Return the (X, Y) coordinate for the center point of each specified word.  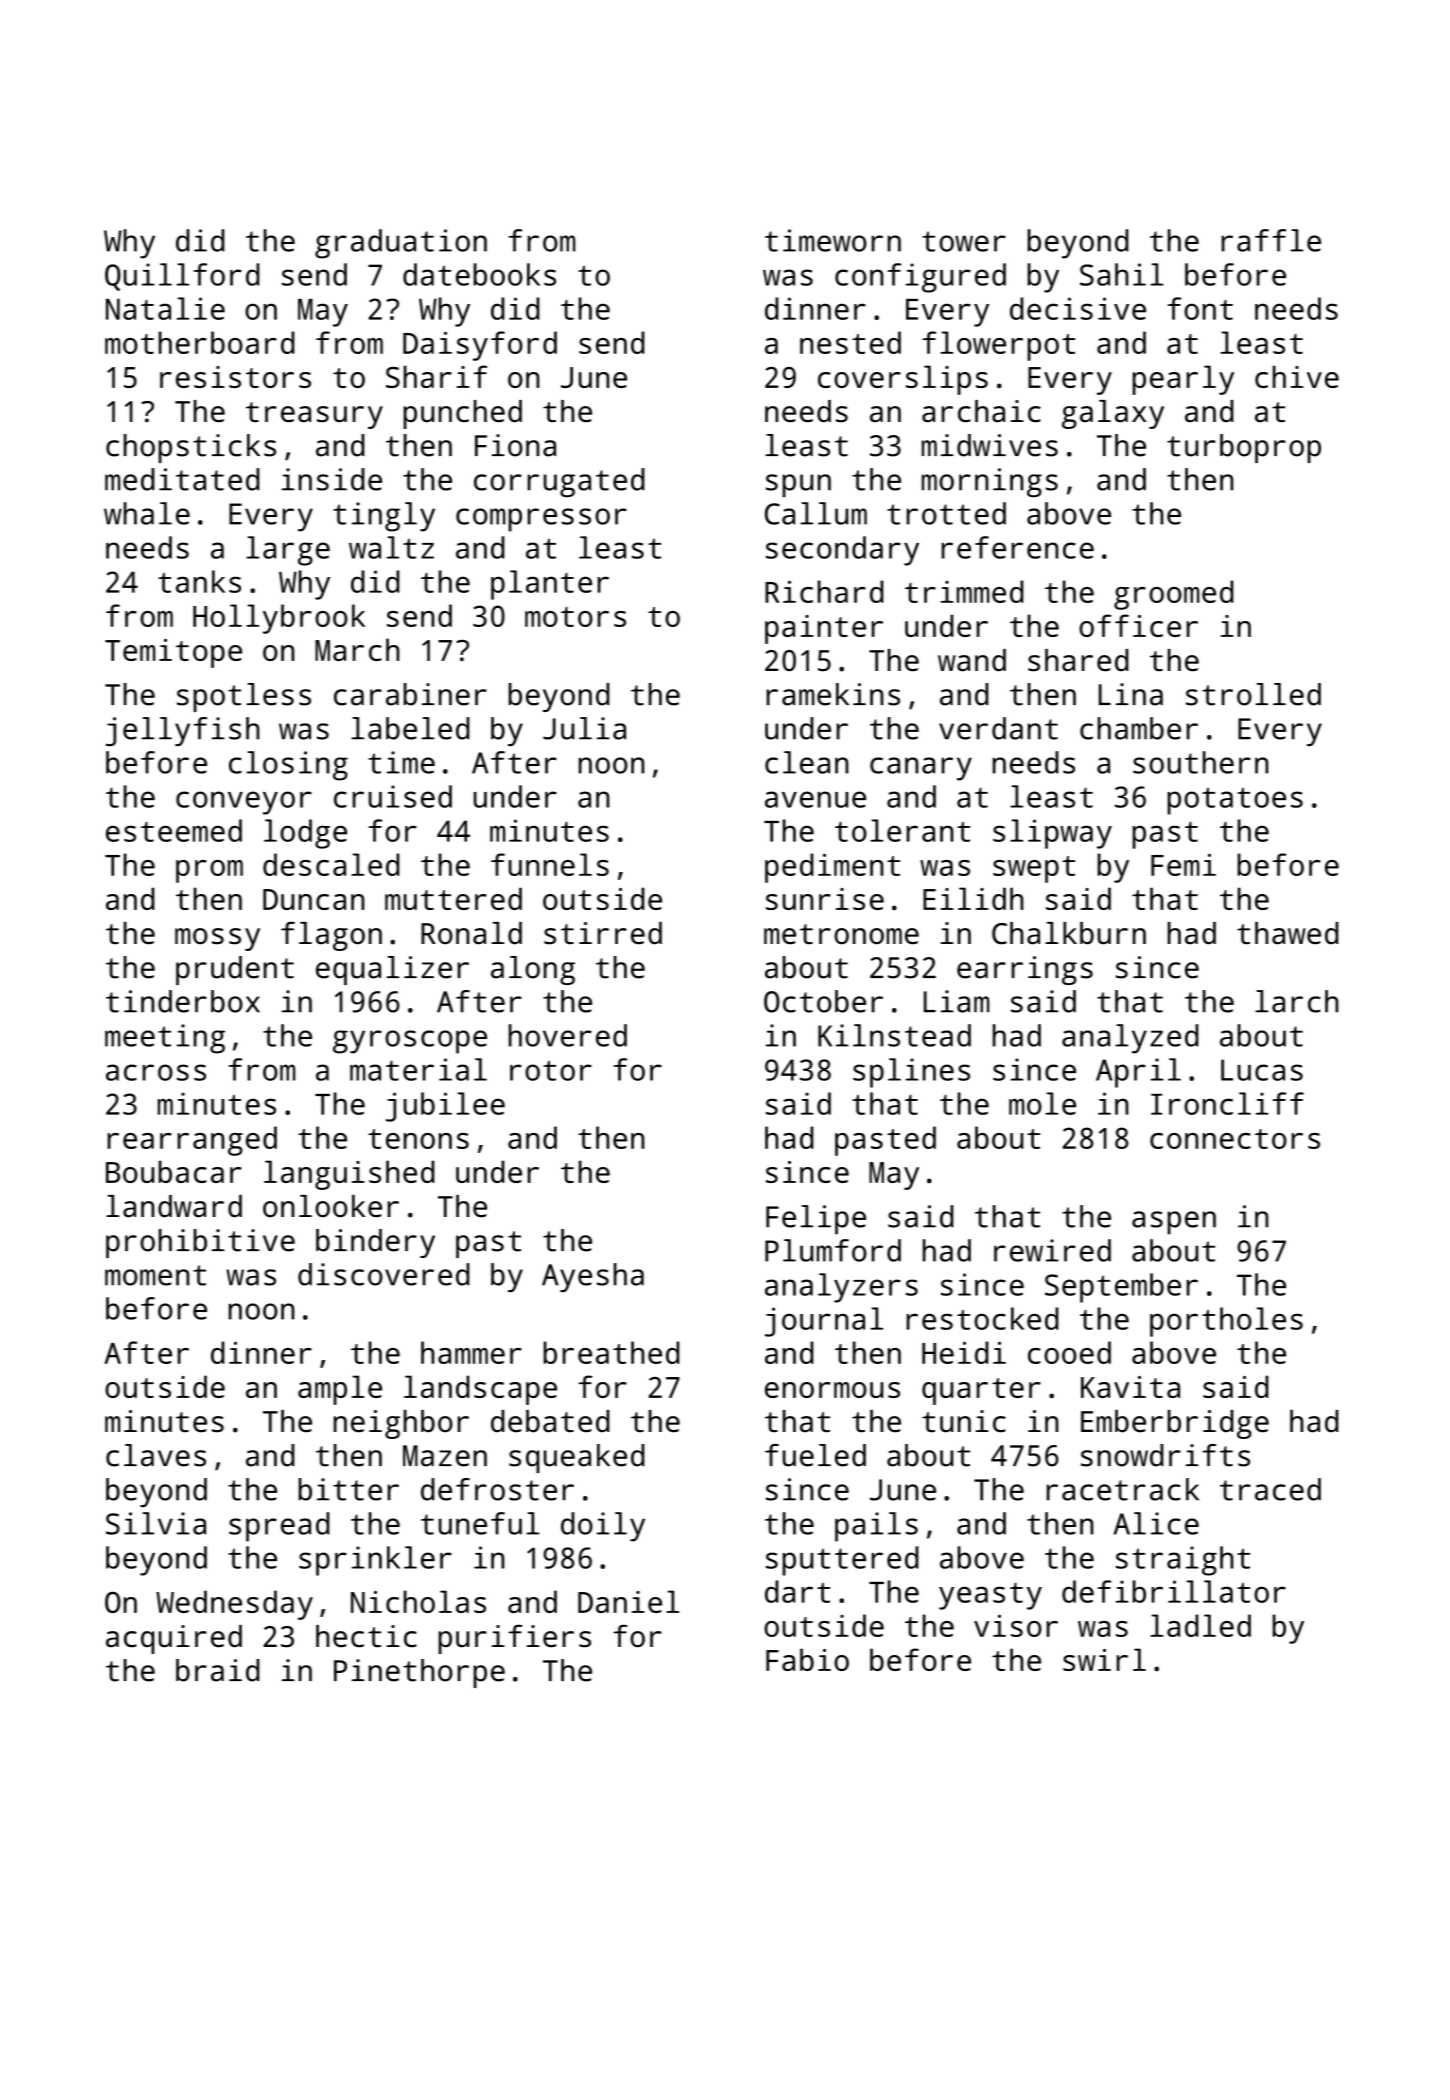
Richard (824, 591)
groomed (1174, 595)
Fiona (515, 445)
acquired (174, 1639)
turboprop (1244, 448)
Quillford (182, 277)
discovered (384, 1274)
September (1121, 1288)
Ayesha (593, 1277)
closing (288, 766)
